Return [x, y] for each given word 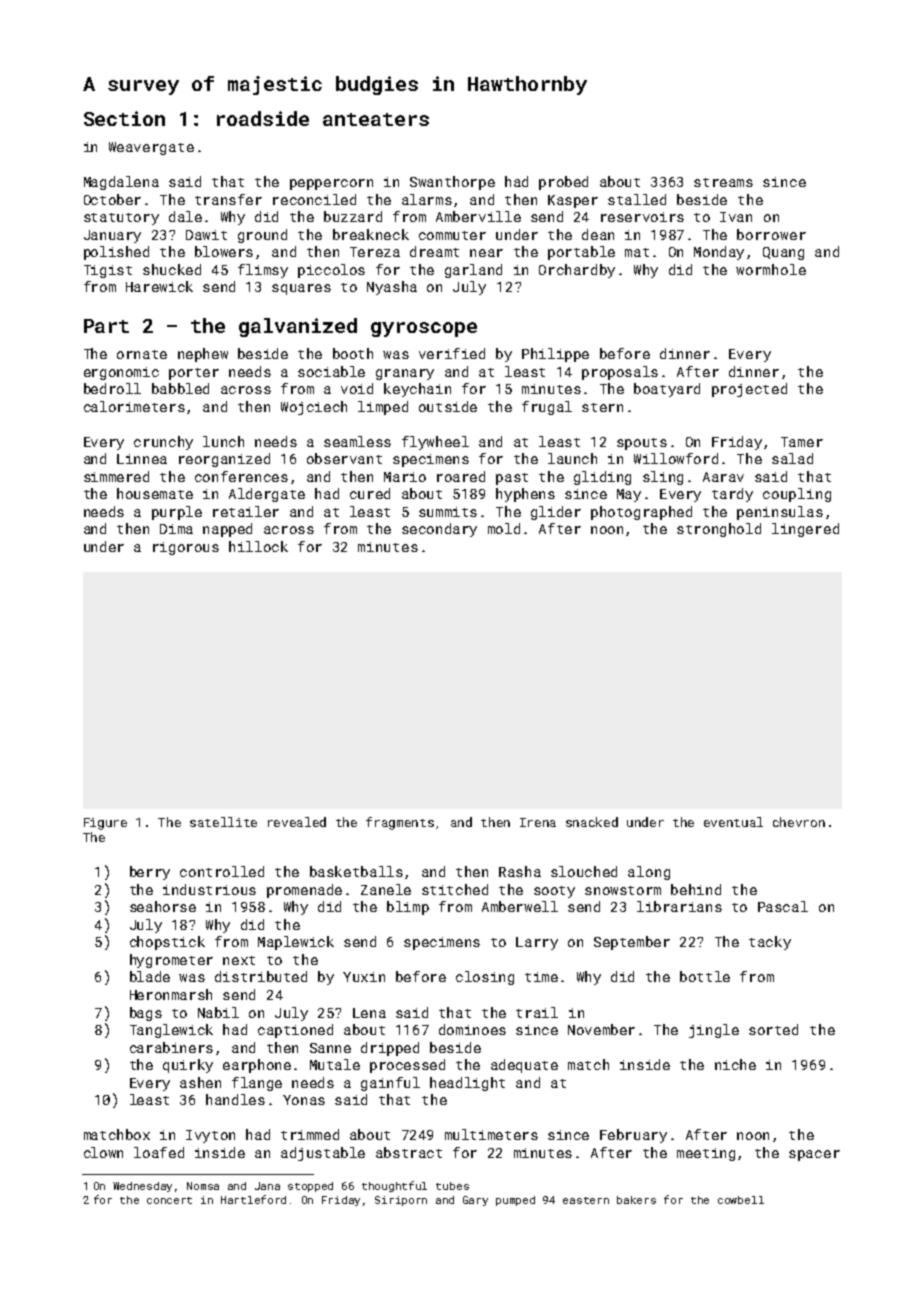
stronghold [719, 530]
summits [448, 512]
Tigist [108, 271]
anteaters [376, 119]
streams [723, 182]
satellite [223, 822]
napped [227, 530]
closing [485, 978]
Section [124, 118]
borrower [771, 234]
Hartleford [253, 1199]
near [486, 253]
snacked [592, 822]
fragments [400, 823]
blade [150, 976]
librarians [679, 906]
